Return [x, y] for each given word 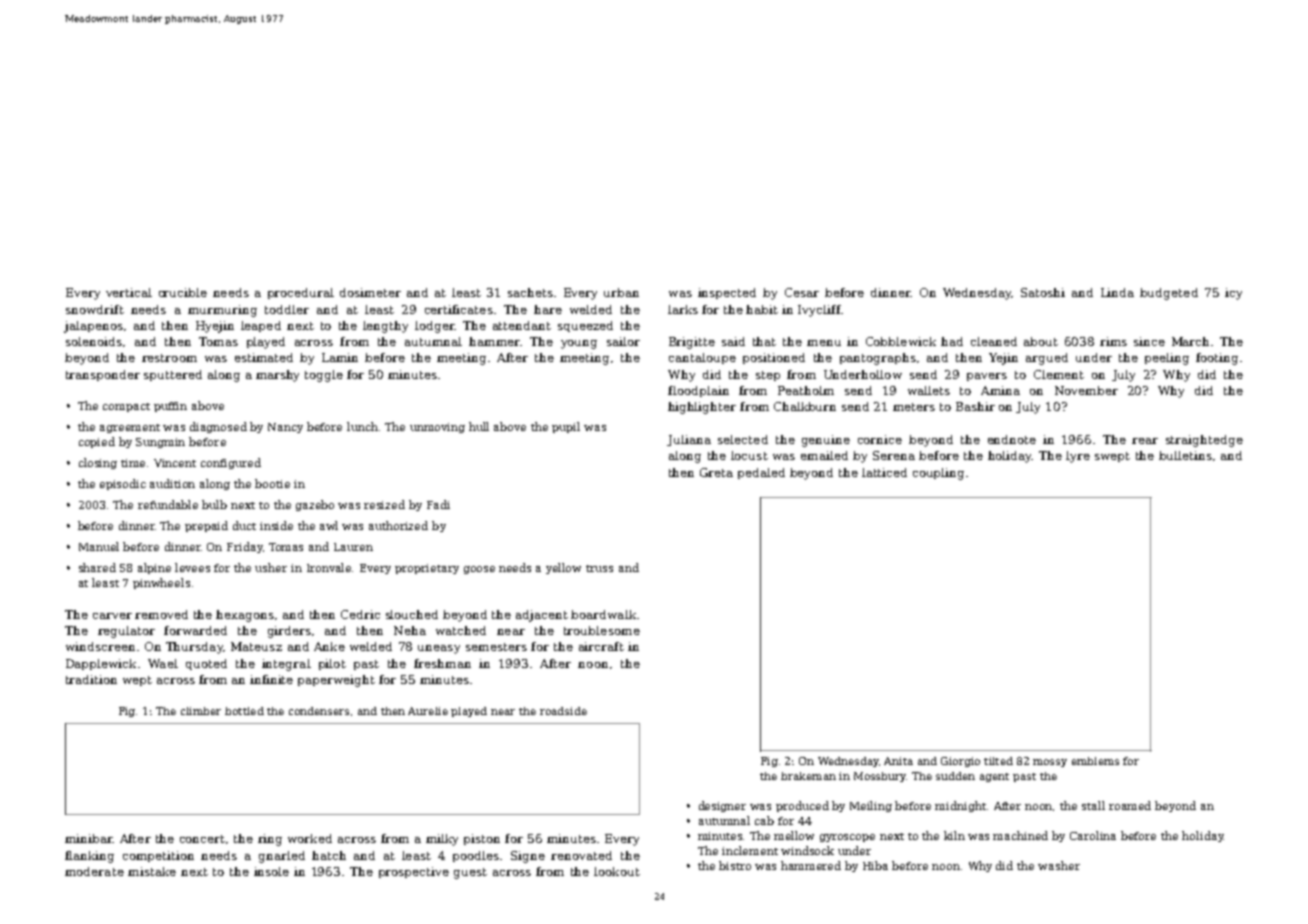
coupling [938, 474]
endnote [1012, 439]
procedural [301, 293]
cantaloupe [702, 358]
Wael [163, 663]
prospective [414, 872]
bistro [735, 865]
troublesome [602, 630]
